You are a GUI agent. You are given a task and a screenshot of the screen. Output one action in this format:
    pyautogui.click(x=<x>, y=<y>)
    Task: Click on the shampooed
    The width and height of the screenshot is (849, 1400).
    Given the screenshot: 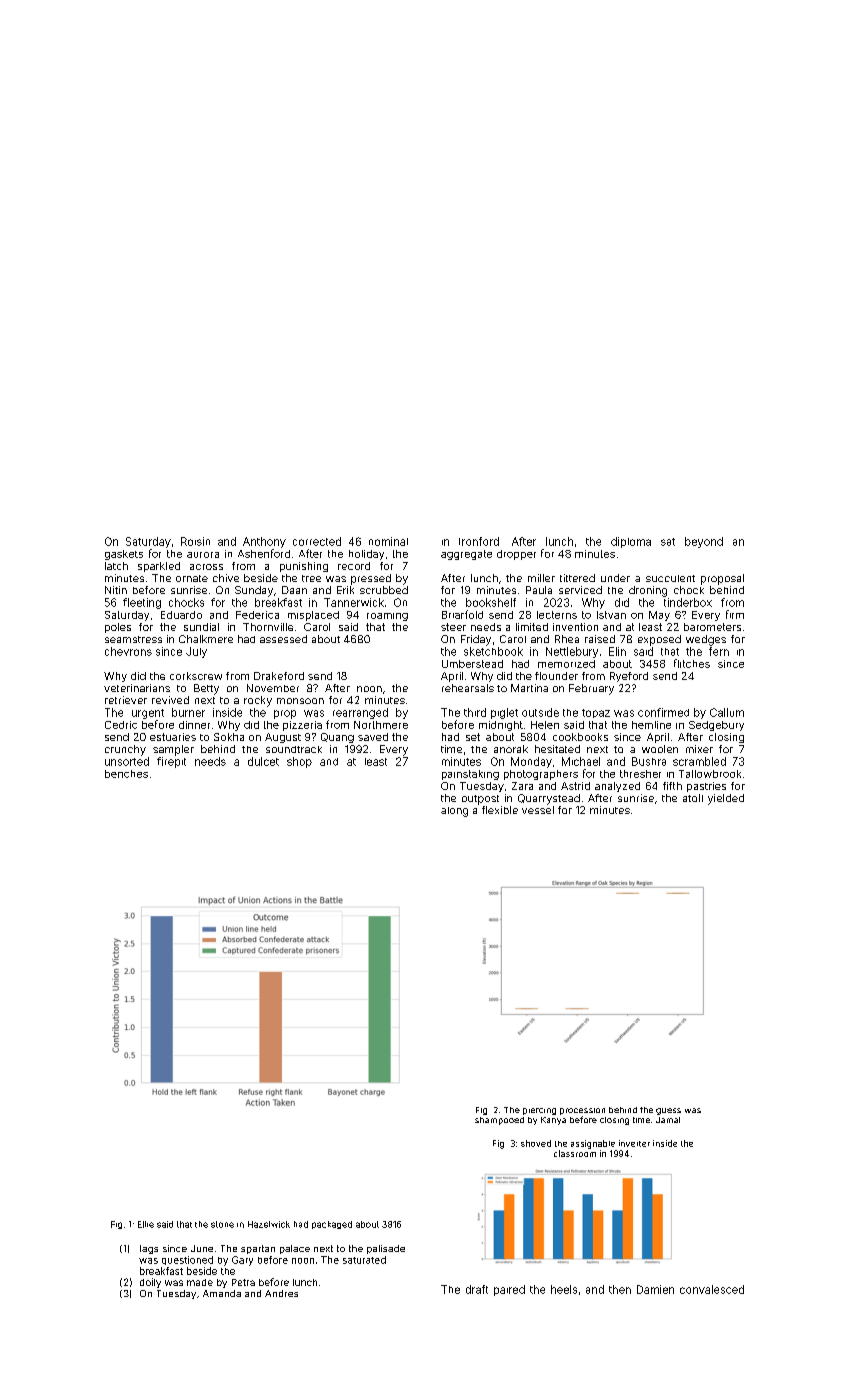 What is the action you would take?
    pyautogui.click(x=499, y=1121)
